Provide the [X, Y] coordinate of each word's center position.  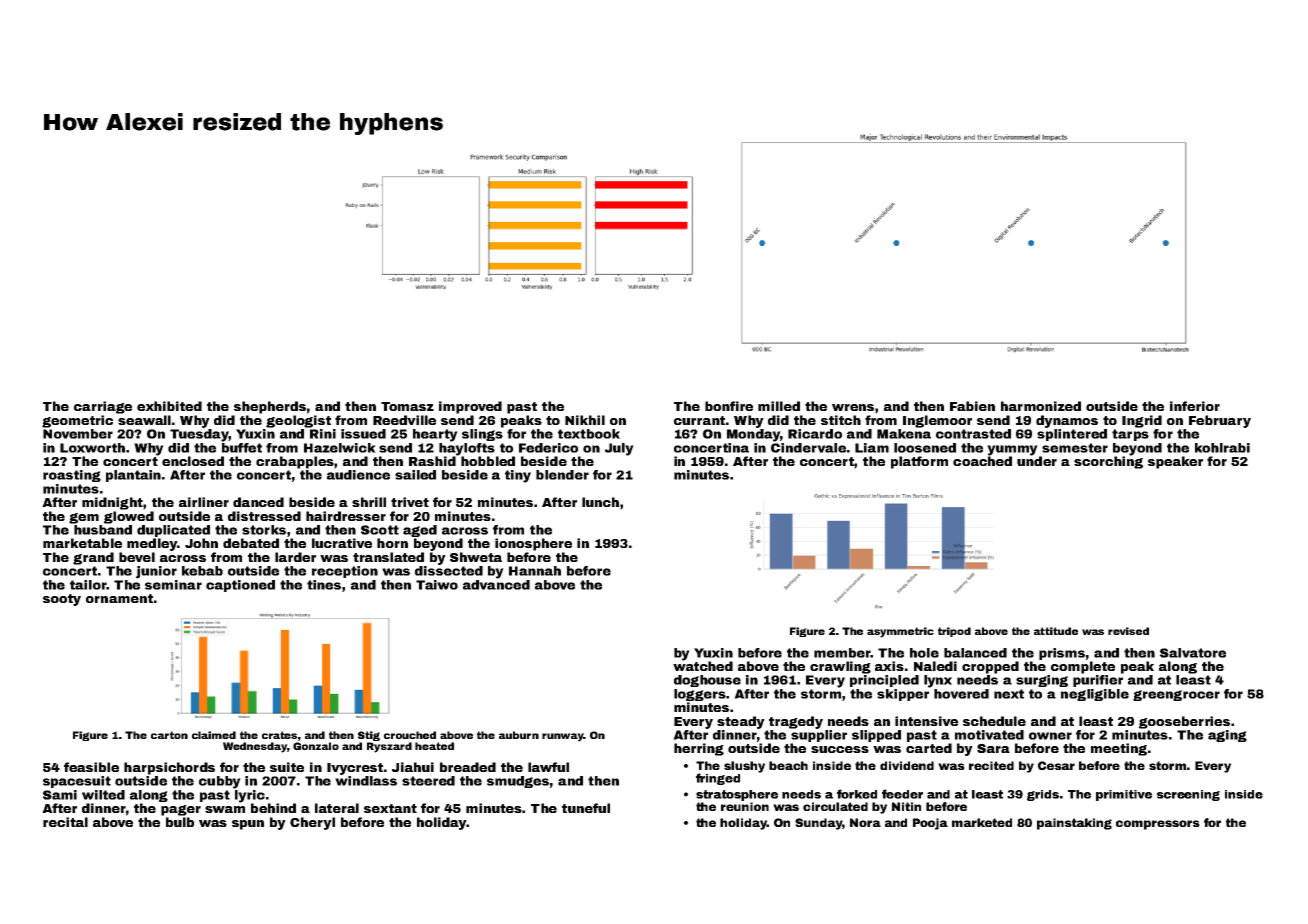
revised [1128, 631]
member [842, 653]
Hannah [535, 571]
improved [470, 407]
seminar [173, 585]
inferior [1195, 406]
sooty [62, 600]
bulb [180, 822]
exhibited [169, 406]
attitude [1056, 631]
